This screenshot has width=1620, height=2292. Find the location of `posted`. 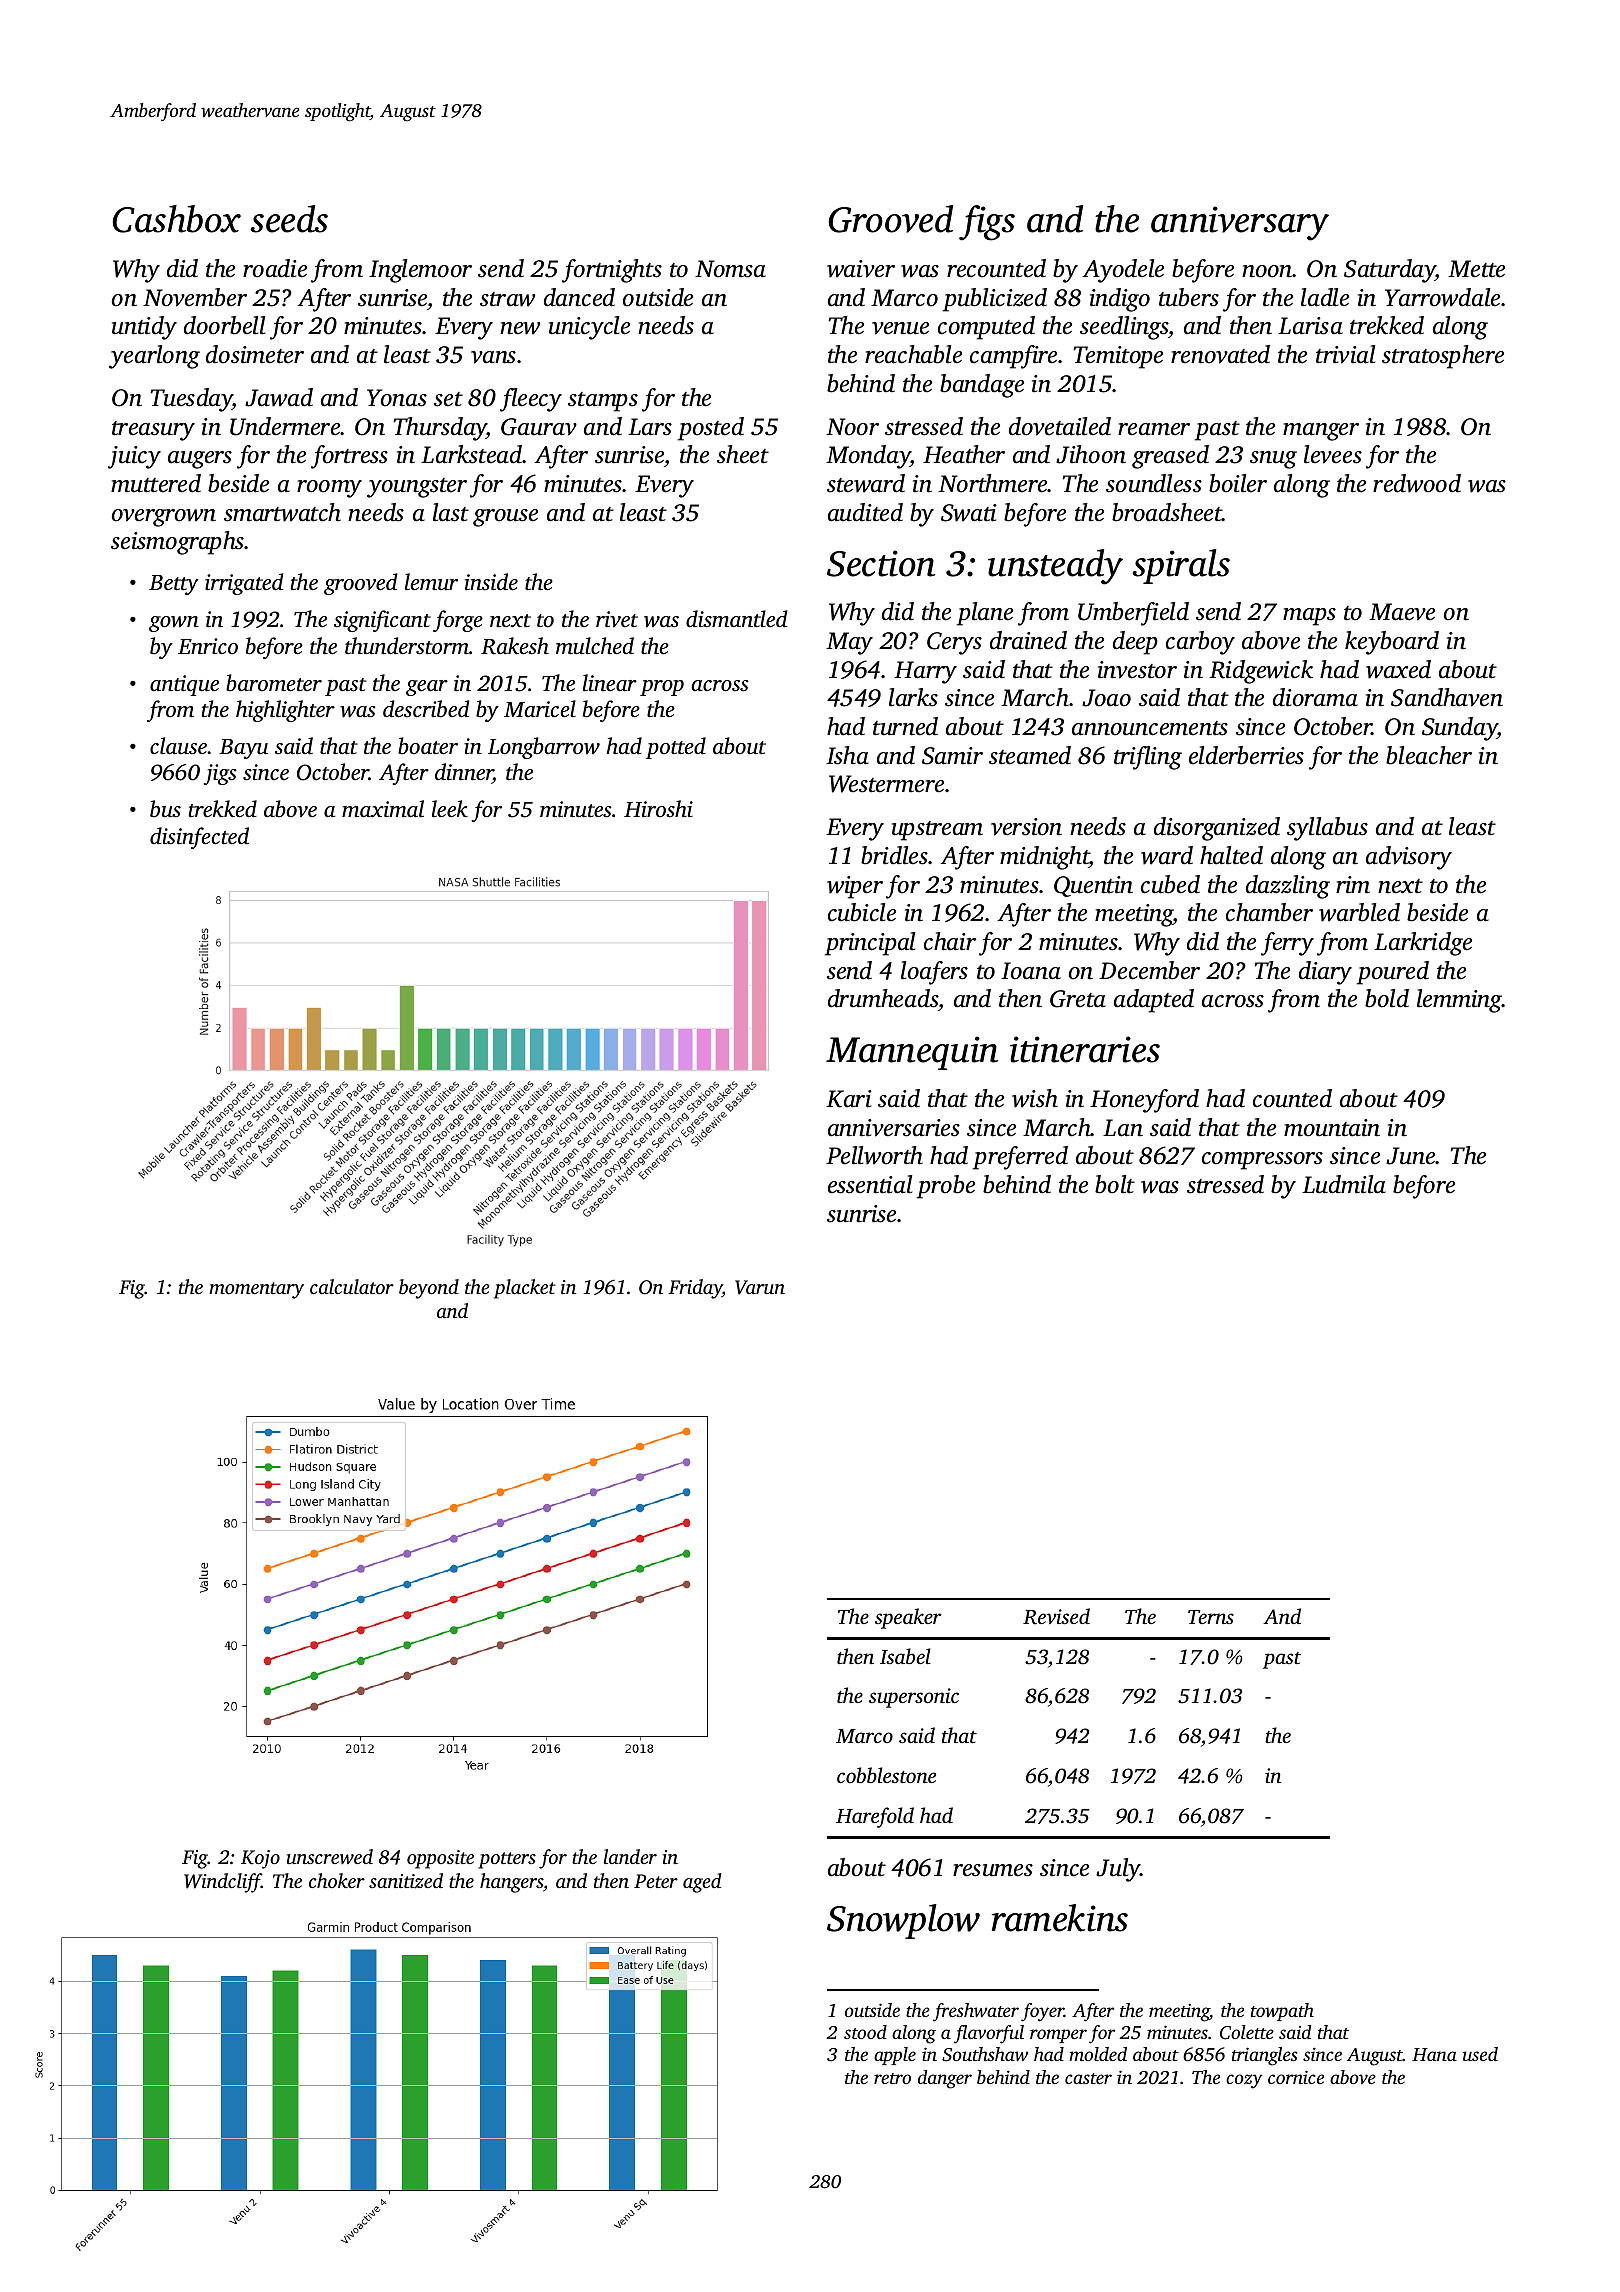

posted is located at coordinates (711, 429).
